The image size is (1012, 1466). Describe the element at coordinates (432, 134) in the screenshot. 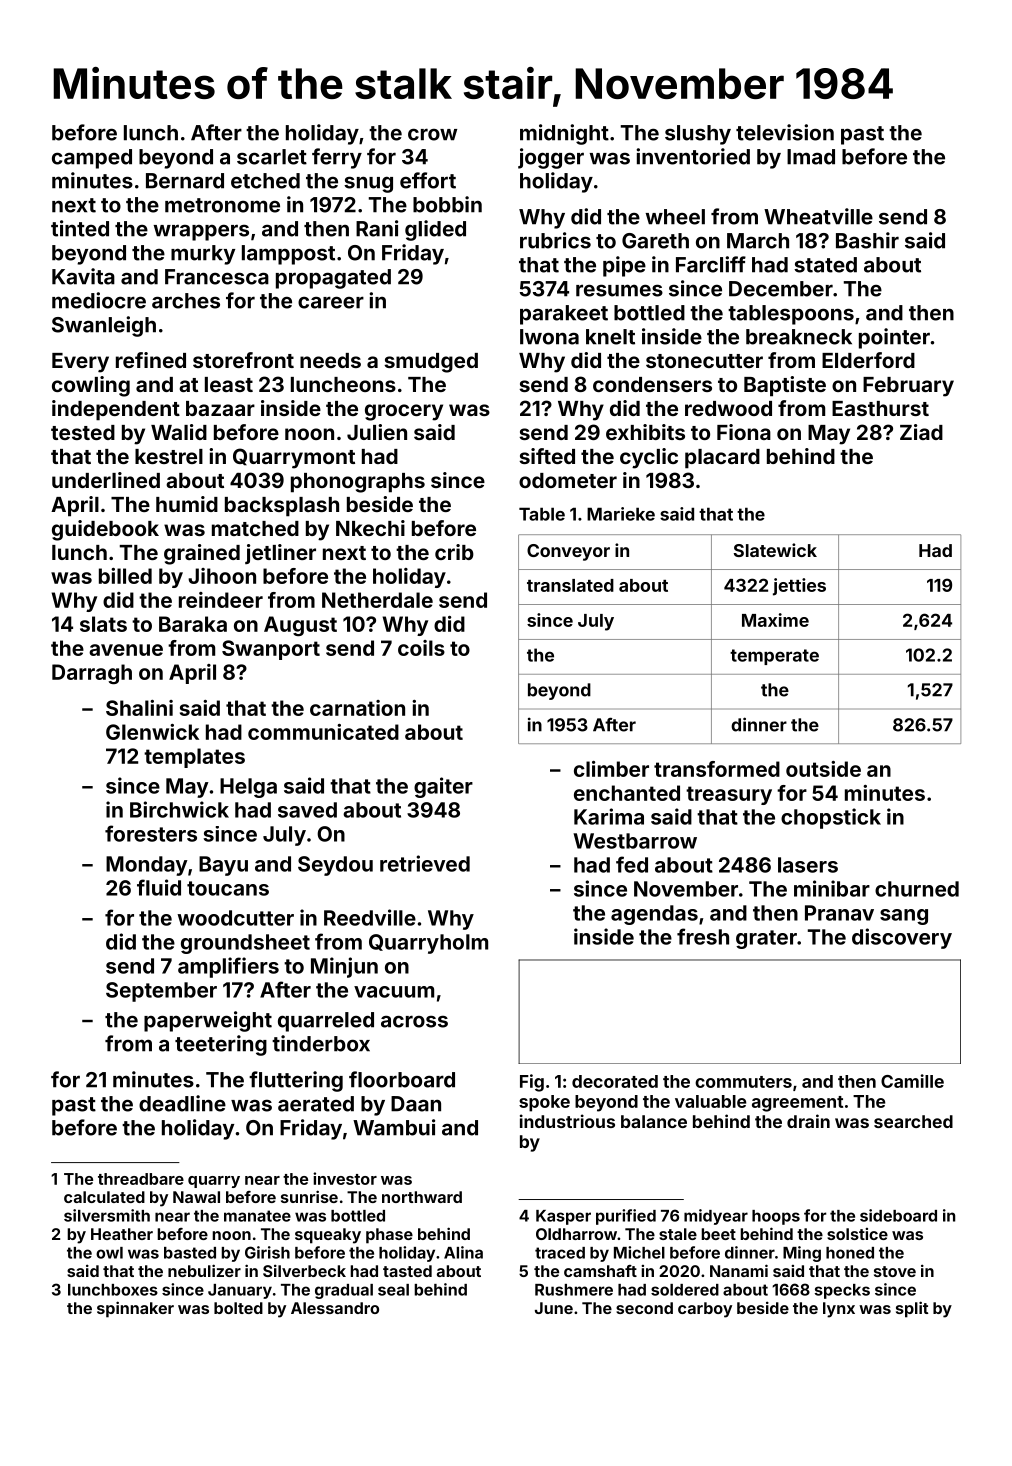

I see `crow` at that location.
